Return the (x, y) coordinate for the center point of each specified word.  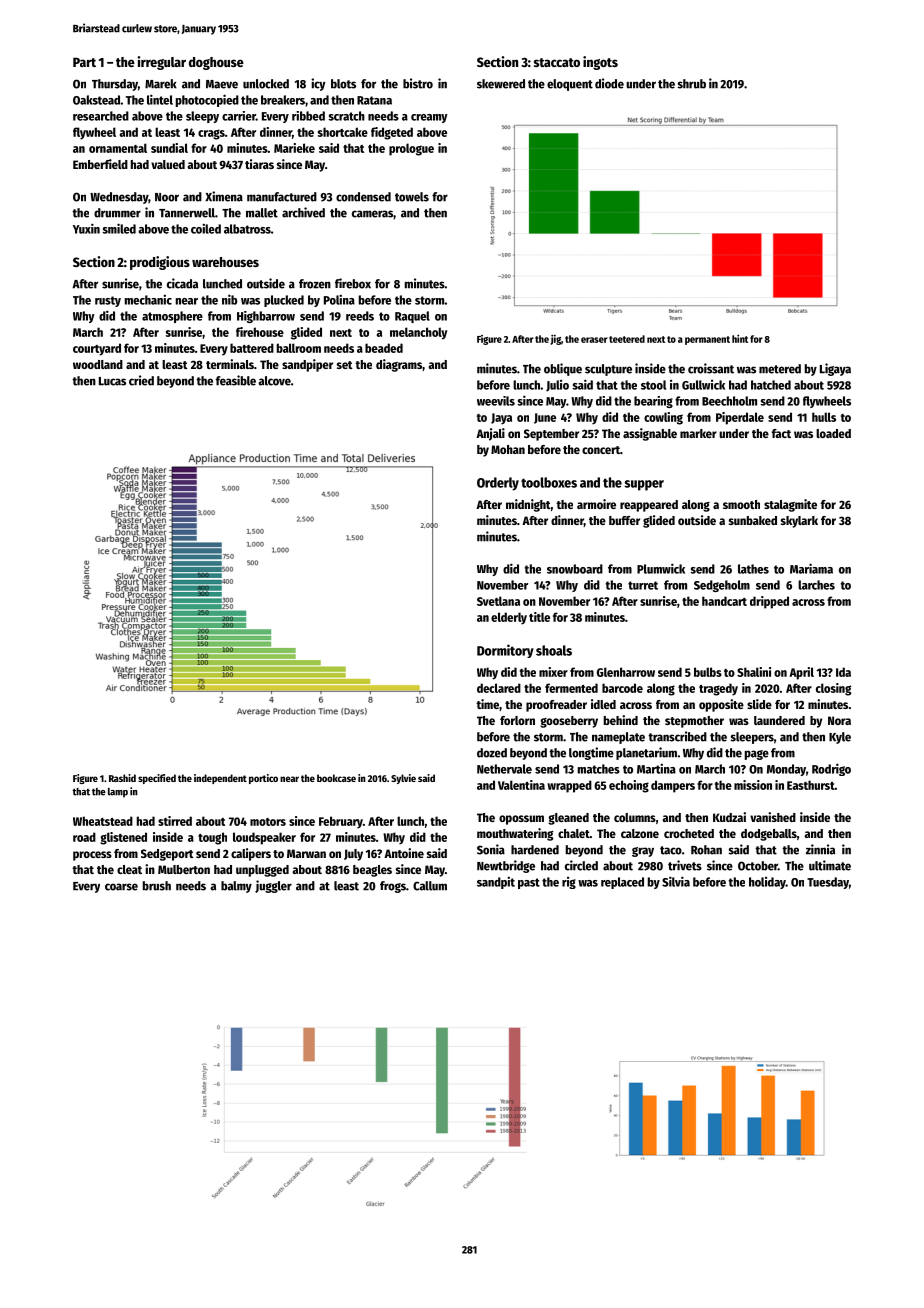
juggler (273, 886)
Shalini (754, 672)
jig (555, 340)
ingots (600, 63)
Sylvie (403, 779)
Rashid (122, 778)
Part (84, 62)
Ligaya (835, 369)
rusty (108, 301)
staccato (557, 62)
